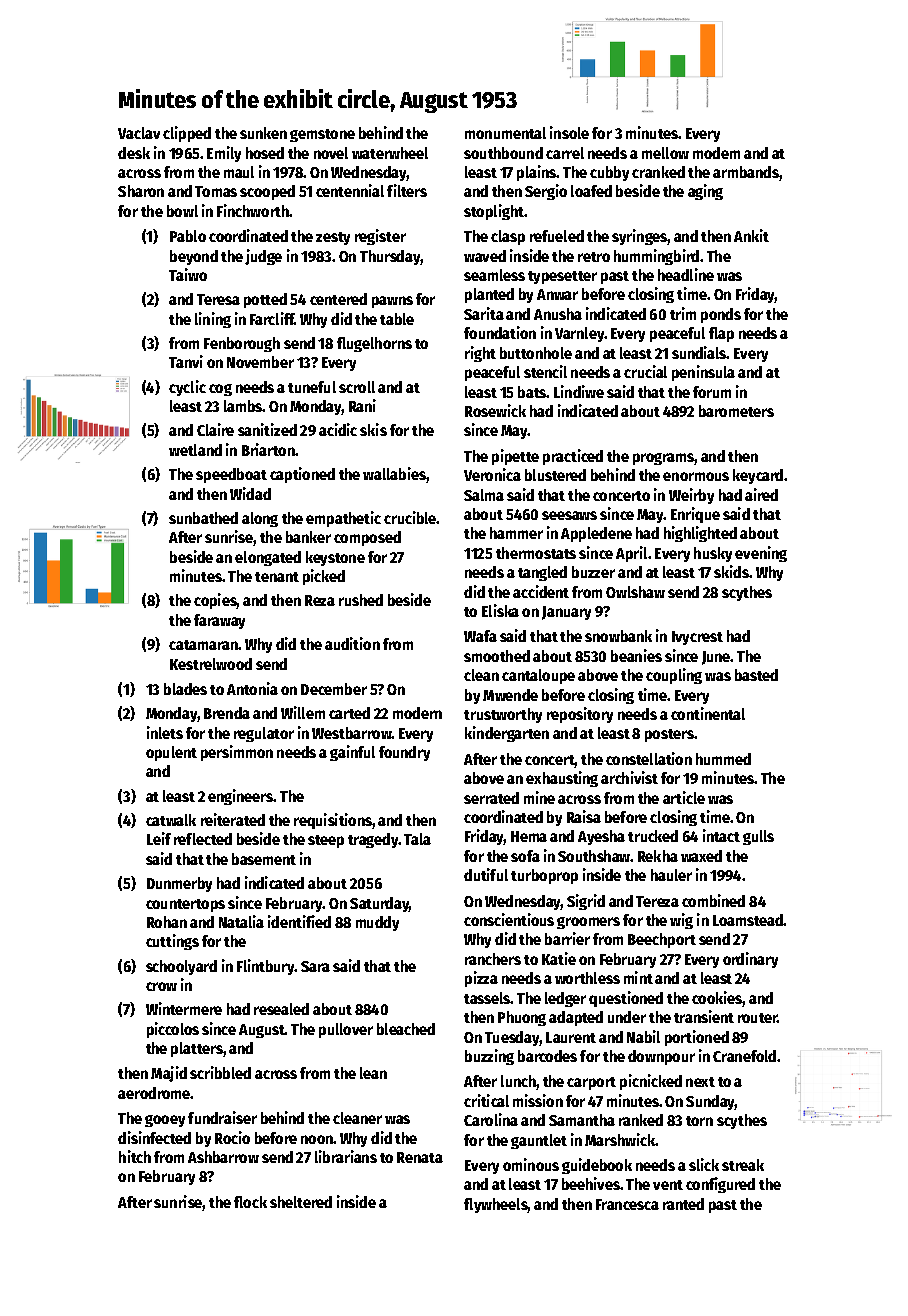 This page has height=1316, width=908. Describe the element at coordinates (374, 344) in the page. I see `flugelhorns` at that location.
